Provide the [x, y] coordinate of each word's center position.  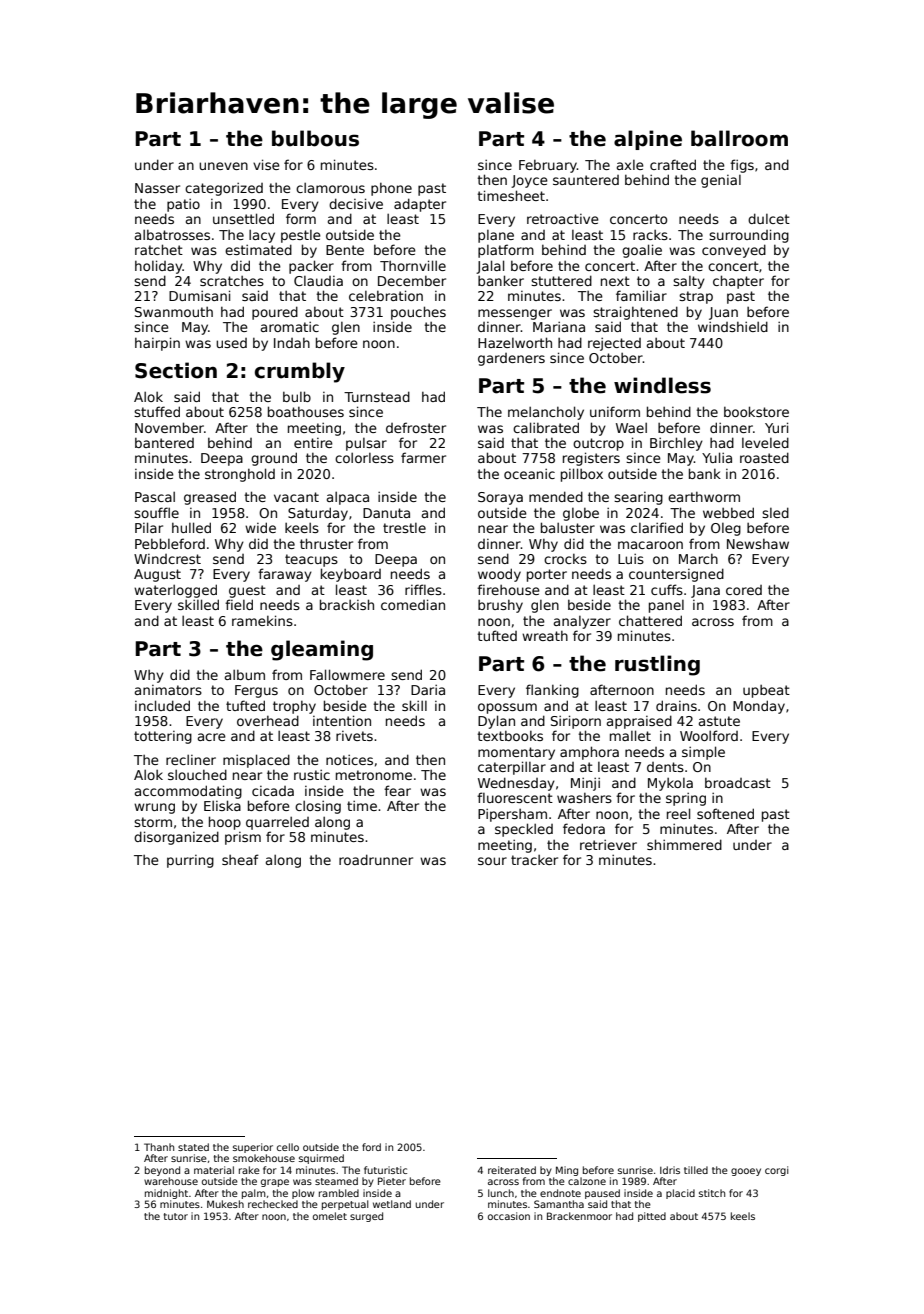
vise [266, 164]
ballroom [739, 138]
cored [744, 590]
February [548, 166]
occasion [509, 1216]
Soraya [500, 498]
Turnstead [377, 396]
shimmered [684, 844]
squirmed [321, 1159]
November [169, 427]
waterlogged [175, 591]
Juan [723, 313]
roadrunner [376, 859]
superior [253, 1148]
